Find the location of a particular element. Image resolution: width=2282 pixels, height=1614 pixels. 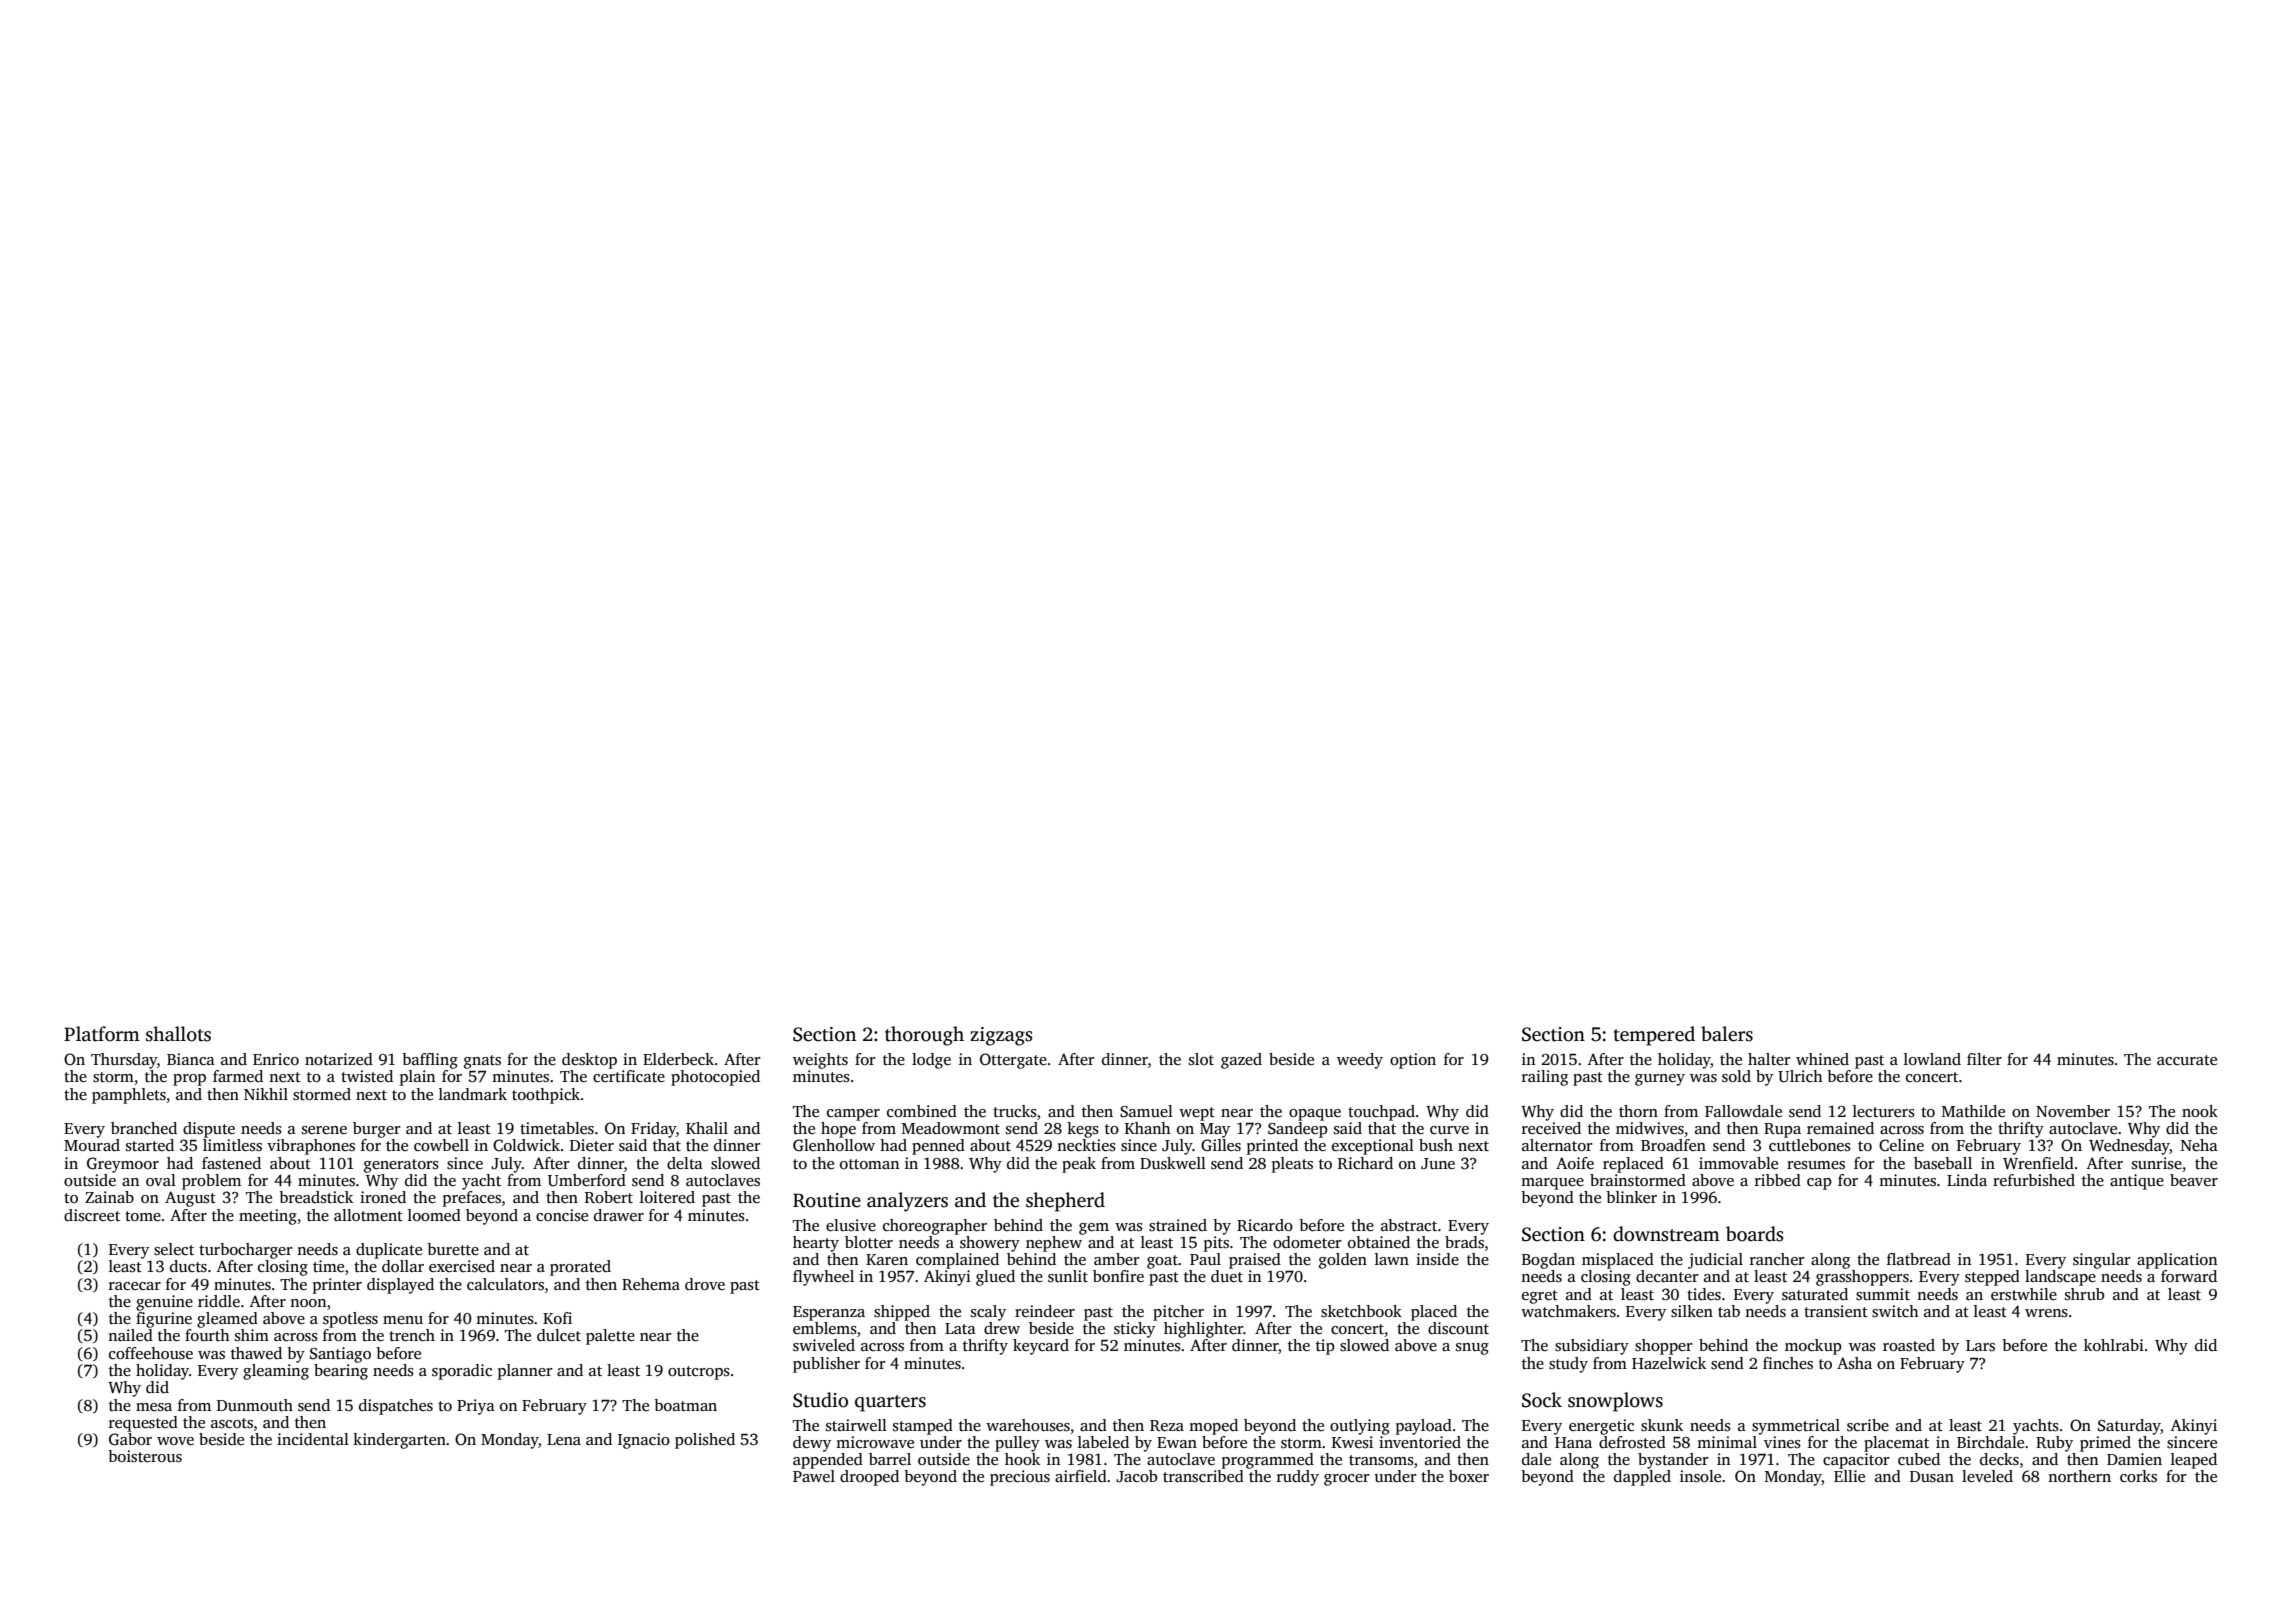

thorough is located at coordinates (924, 1036).
